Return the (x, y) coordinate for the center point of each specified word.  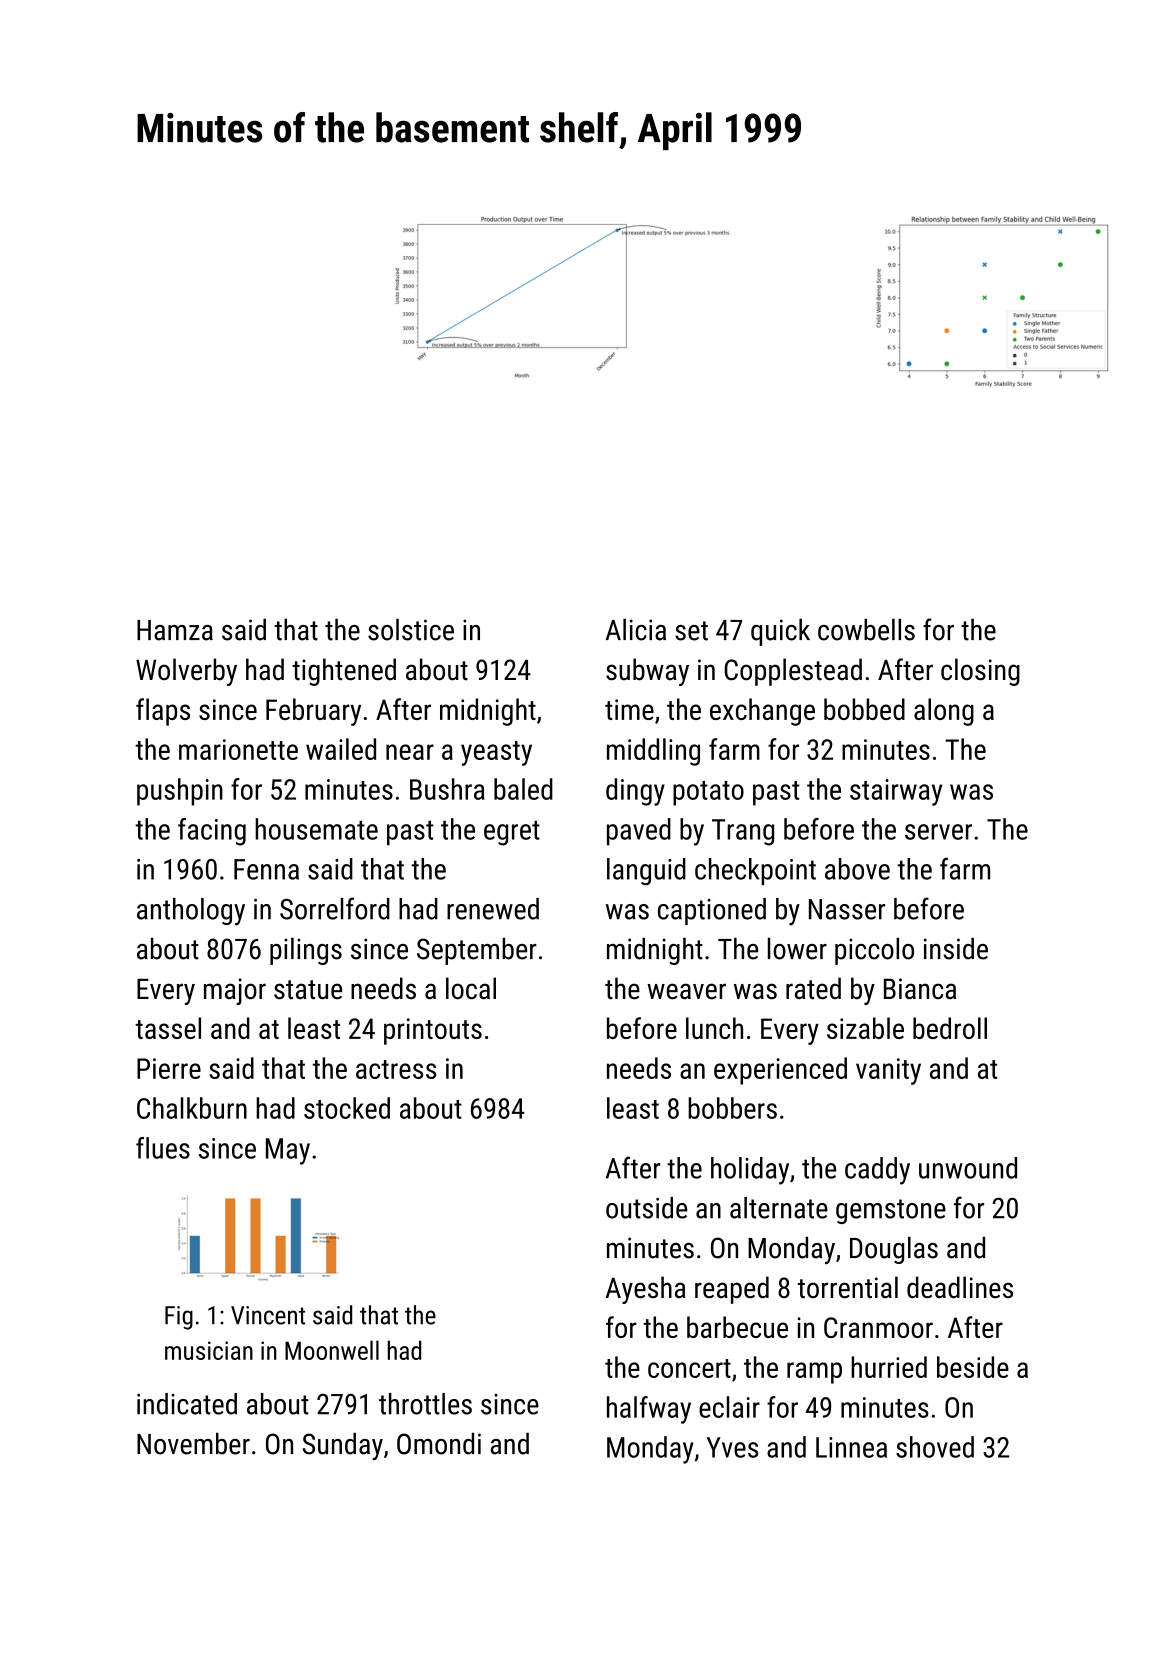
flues (163, 1148)
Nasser (847, 909)
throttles (425, 1404)
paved (639, 832)
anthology (191, 912)
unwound (968, 1168)
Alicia (636, 630)
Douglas (894, 1250)
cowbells (866, 630)
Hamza (175, 630)
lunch (714, 1028)
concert (689, 1368)
